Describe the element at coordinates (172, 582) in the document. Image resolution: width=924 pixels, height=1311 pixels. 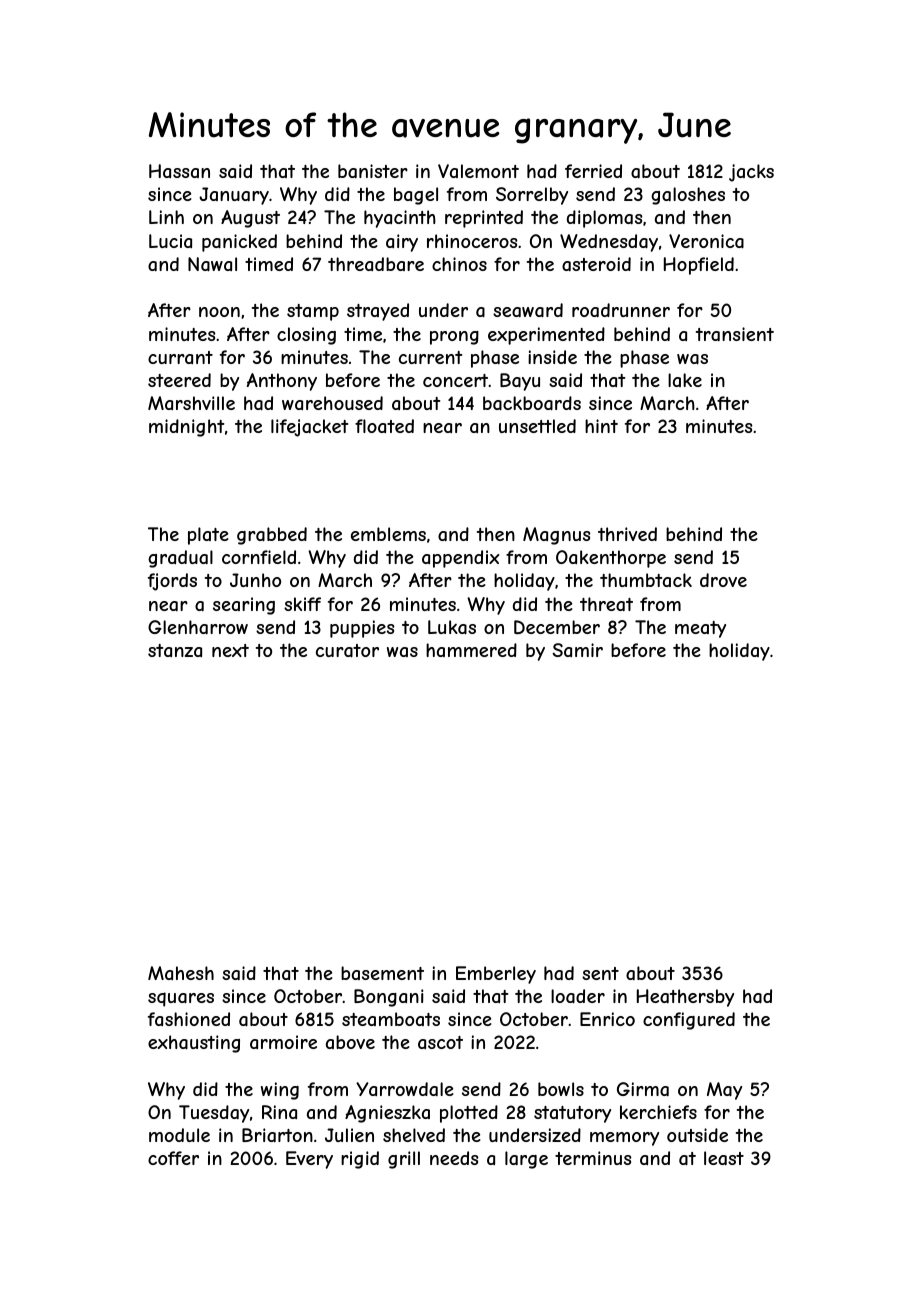
I see `fjords` at that location.
